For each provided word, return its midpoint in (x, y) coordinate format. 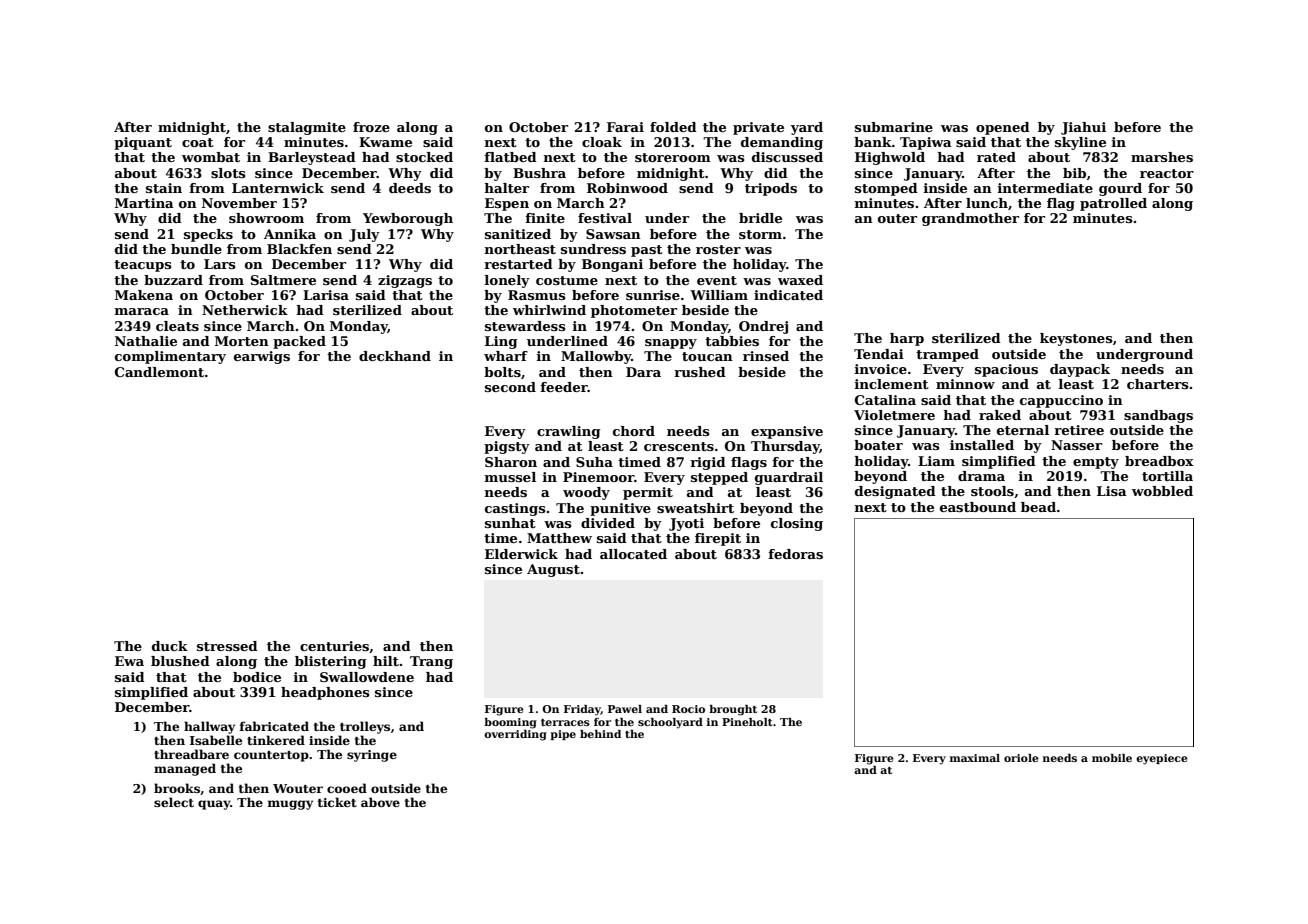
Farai (625, 127)
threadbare (191, 754)
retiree (1079, 430)
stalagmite (307, 128)
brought (733, 710)
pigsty (507, 447)
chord (634, 431)
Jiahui (1083, 128)
